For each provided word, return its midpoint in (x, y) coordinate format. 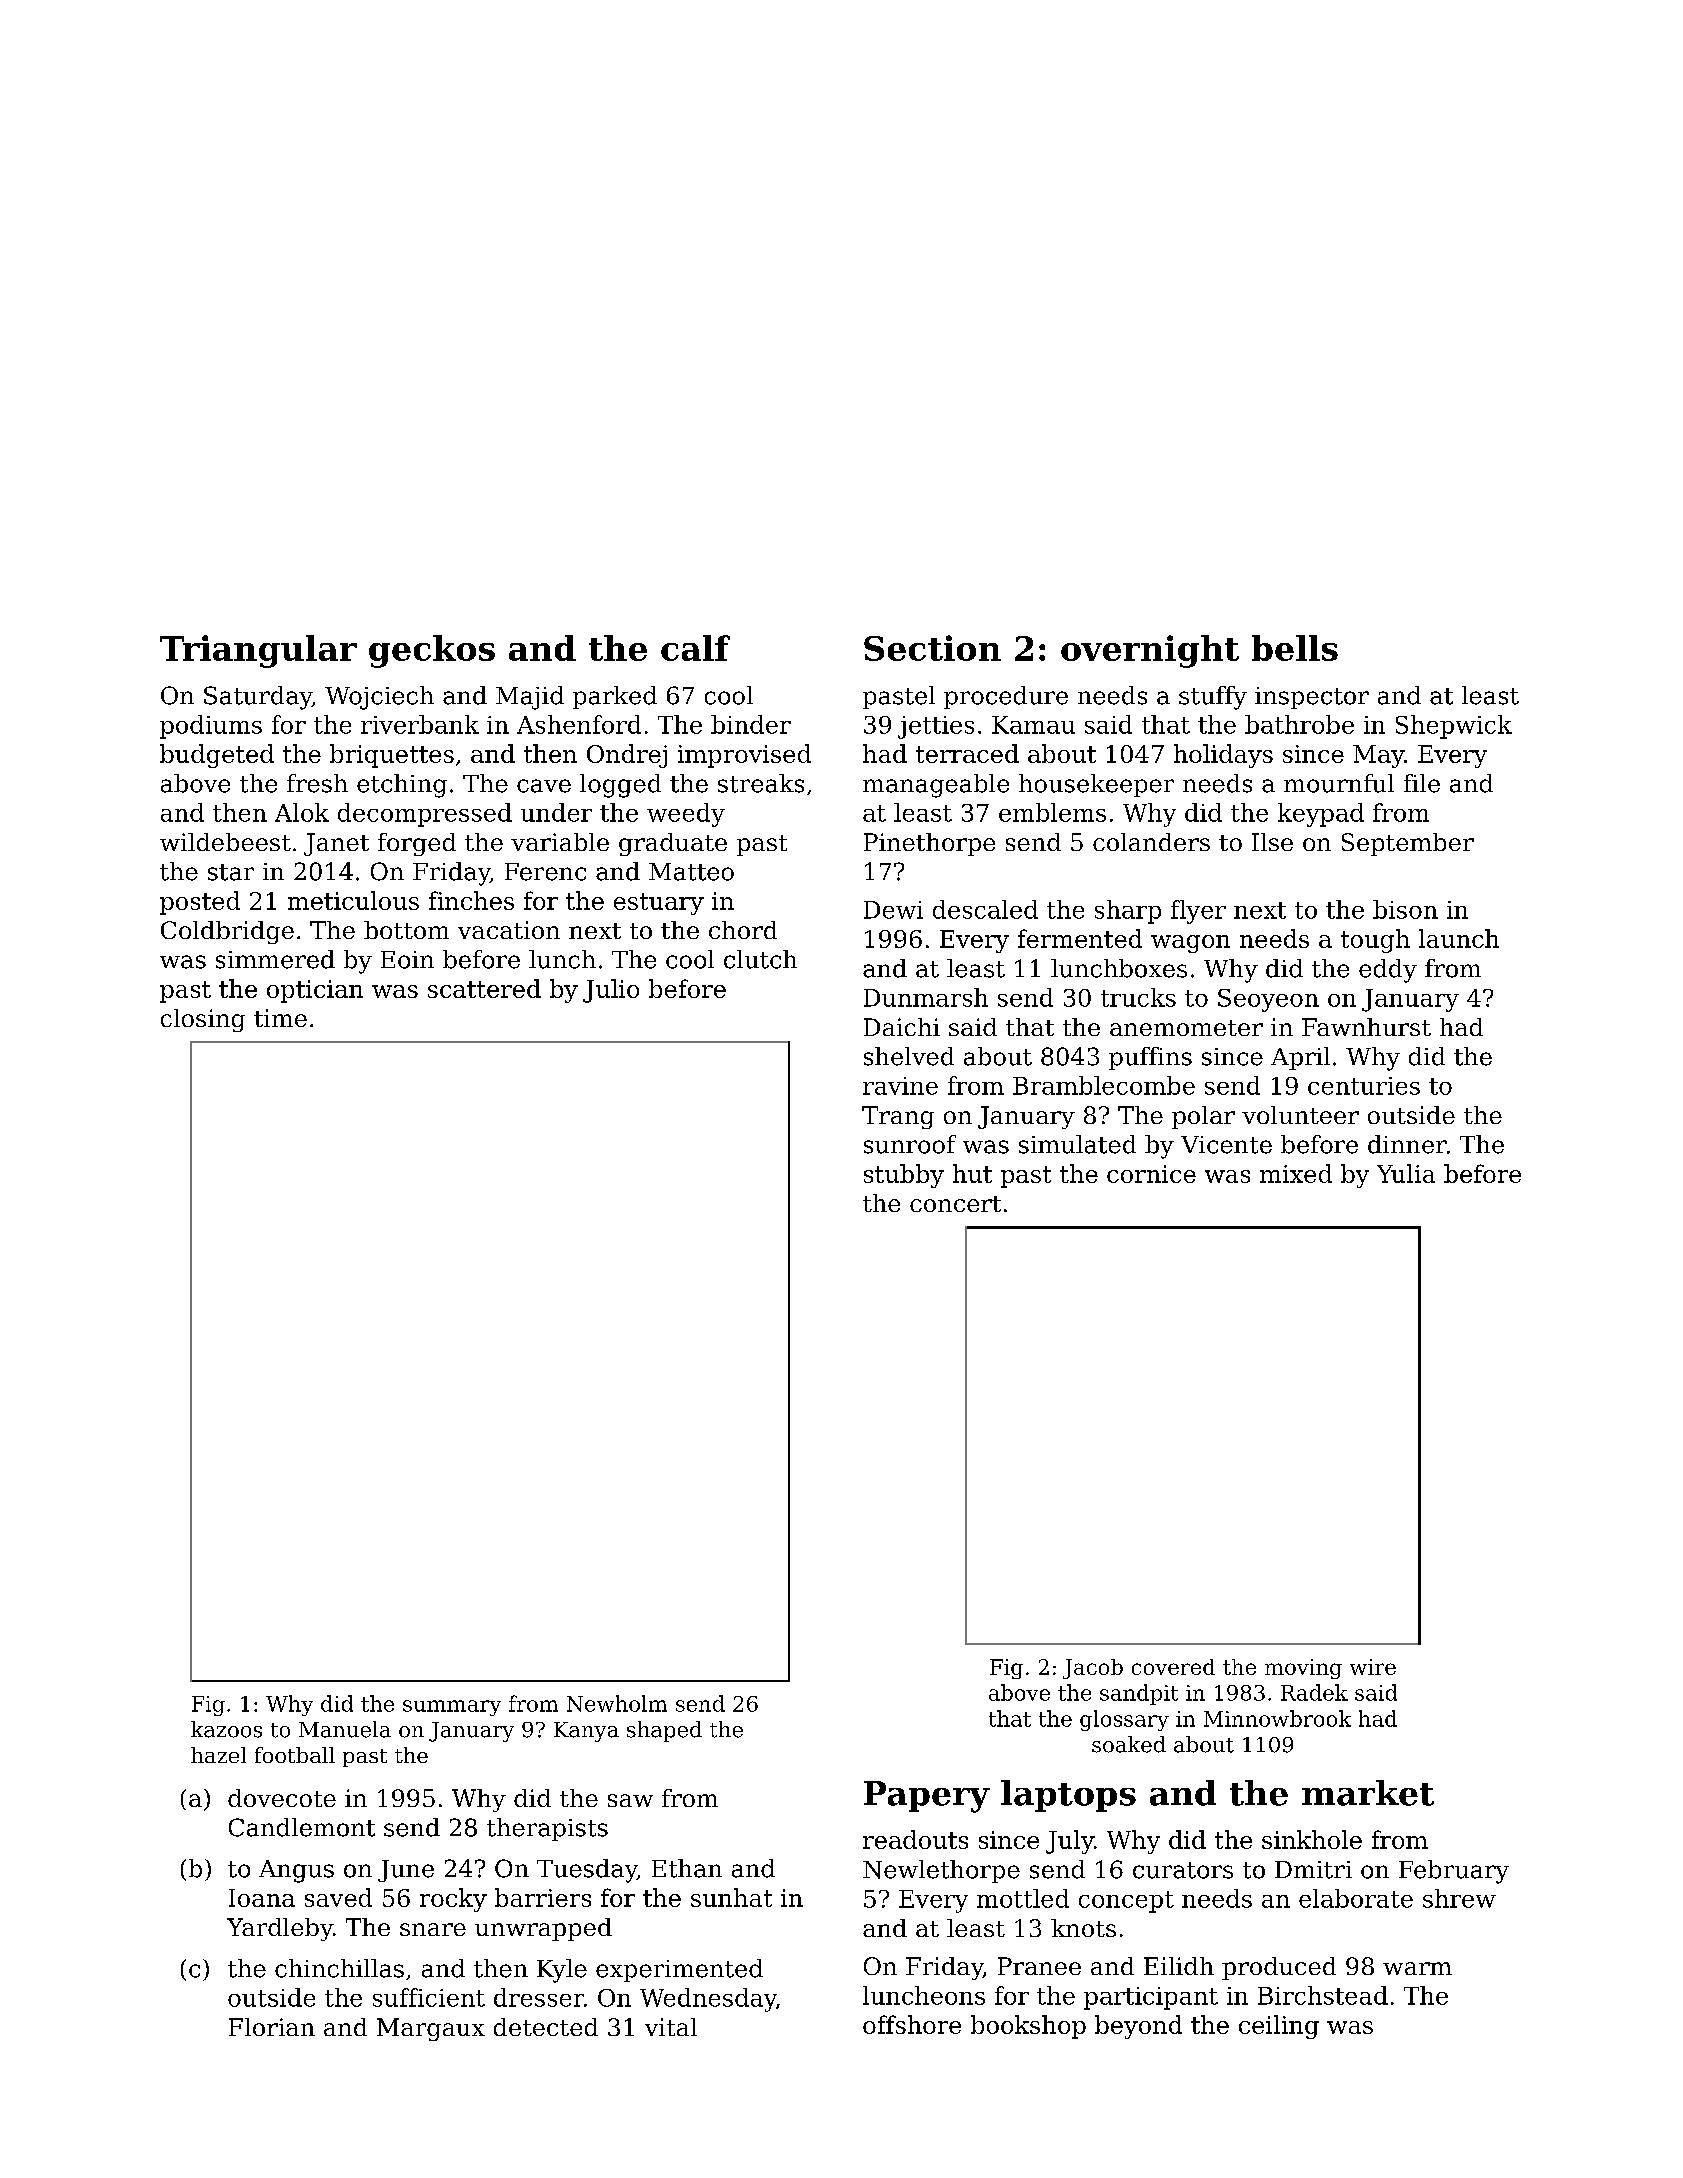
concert (955, 1204)
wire (1373, 1667)
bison (1405, 909)
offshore (912, 2024)
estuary (659, 904)
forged (417, 844)
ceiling (1279, 2027)
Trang (898, 1117)
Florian (272, 2027)
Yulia (1406, 1173)
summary (452, 1708)
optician (315, 991)
